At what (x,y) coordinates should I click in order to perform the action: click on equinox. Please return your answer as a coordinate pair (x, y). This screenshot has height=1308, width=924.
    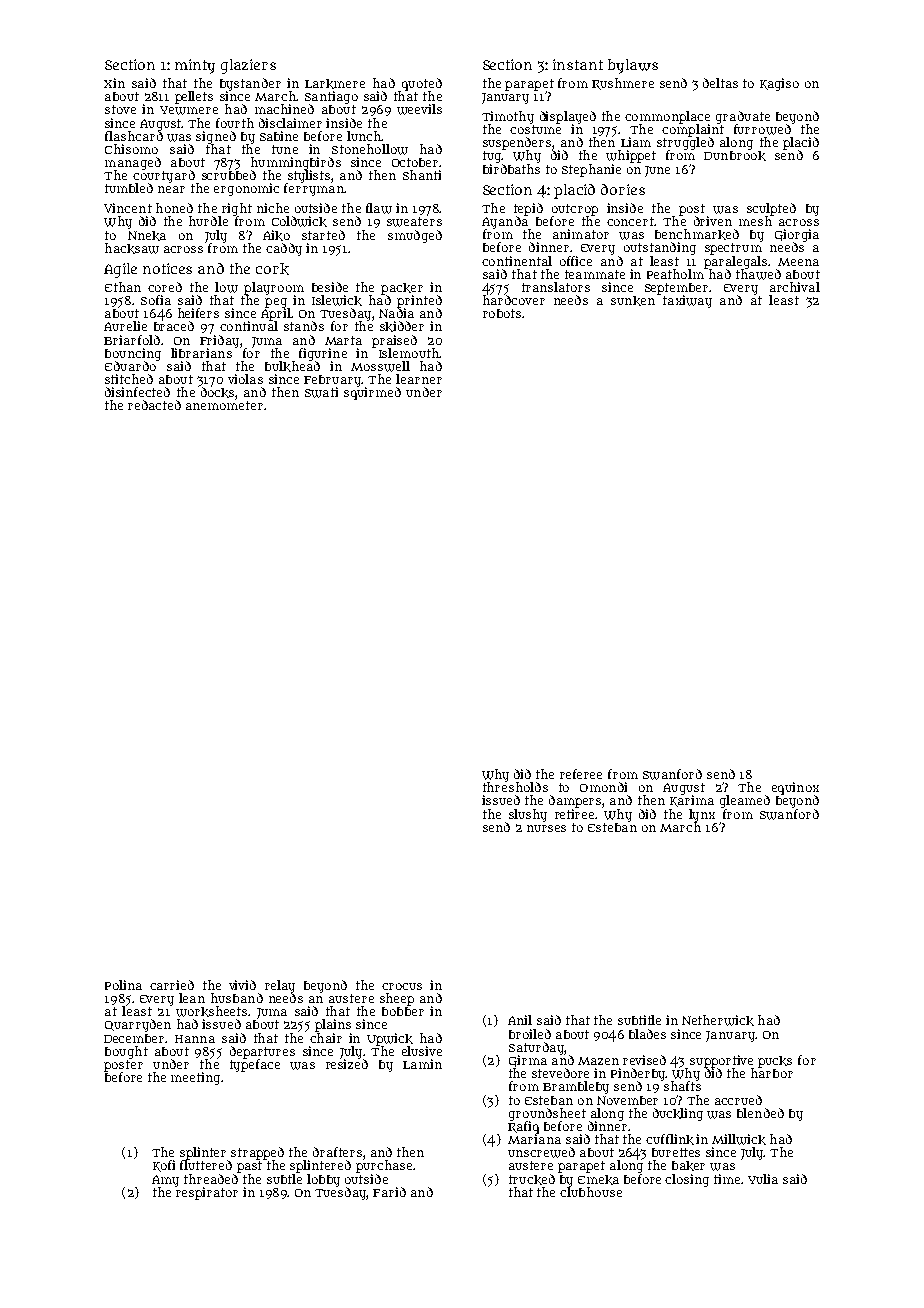
    Looking at the image, I should click on (795, 788).
